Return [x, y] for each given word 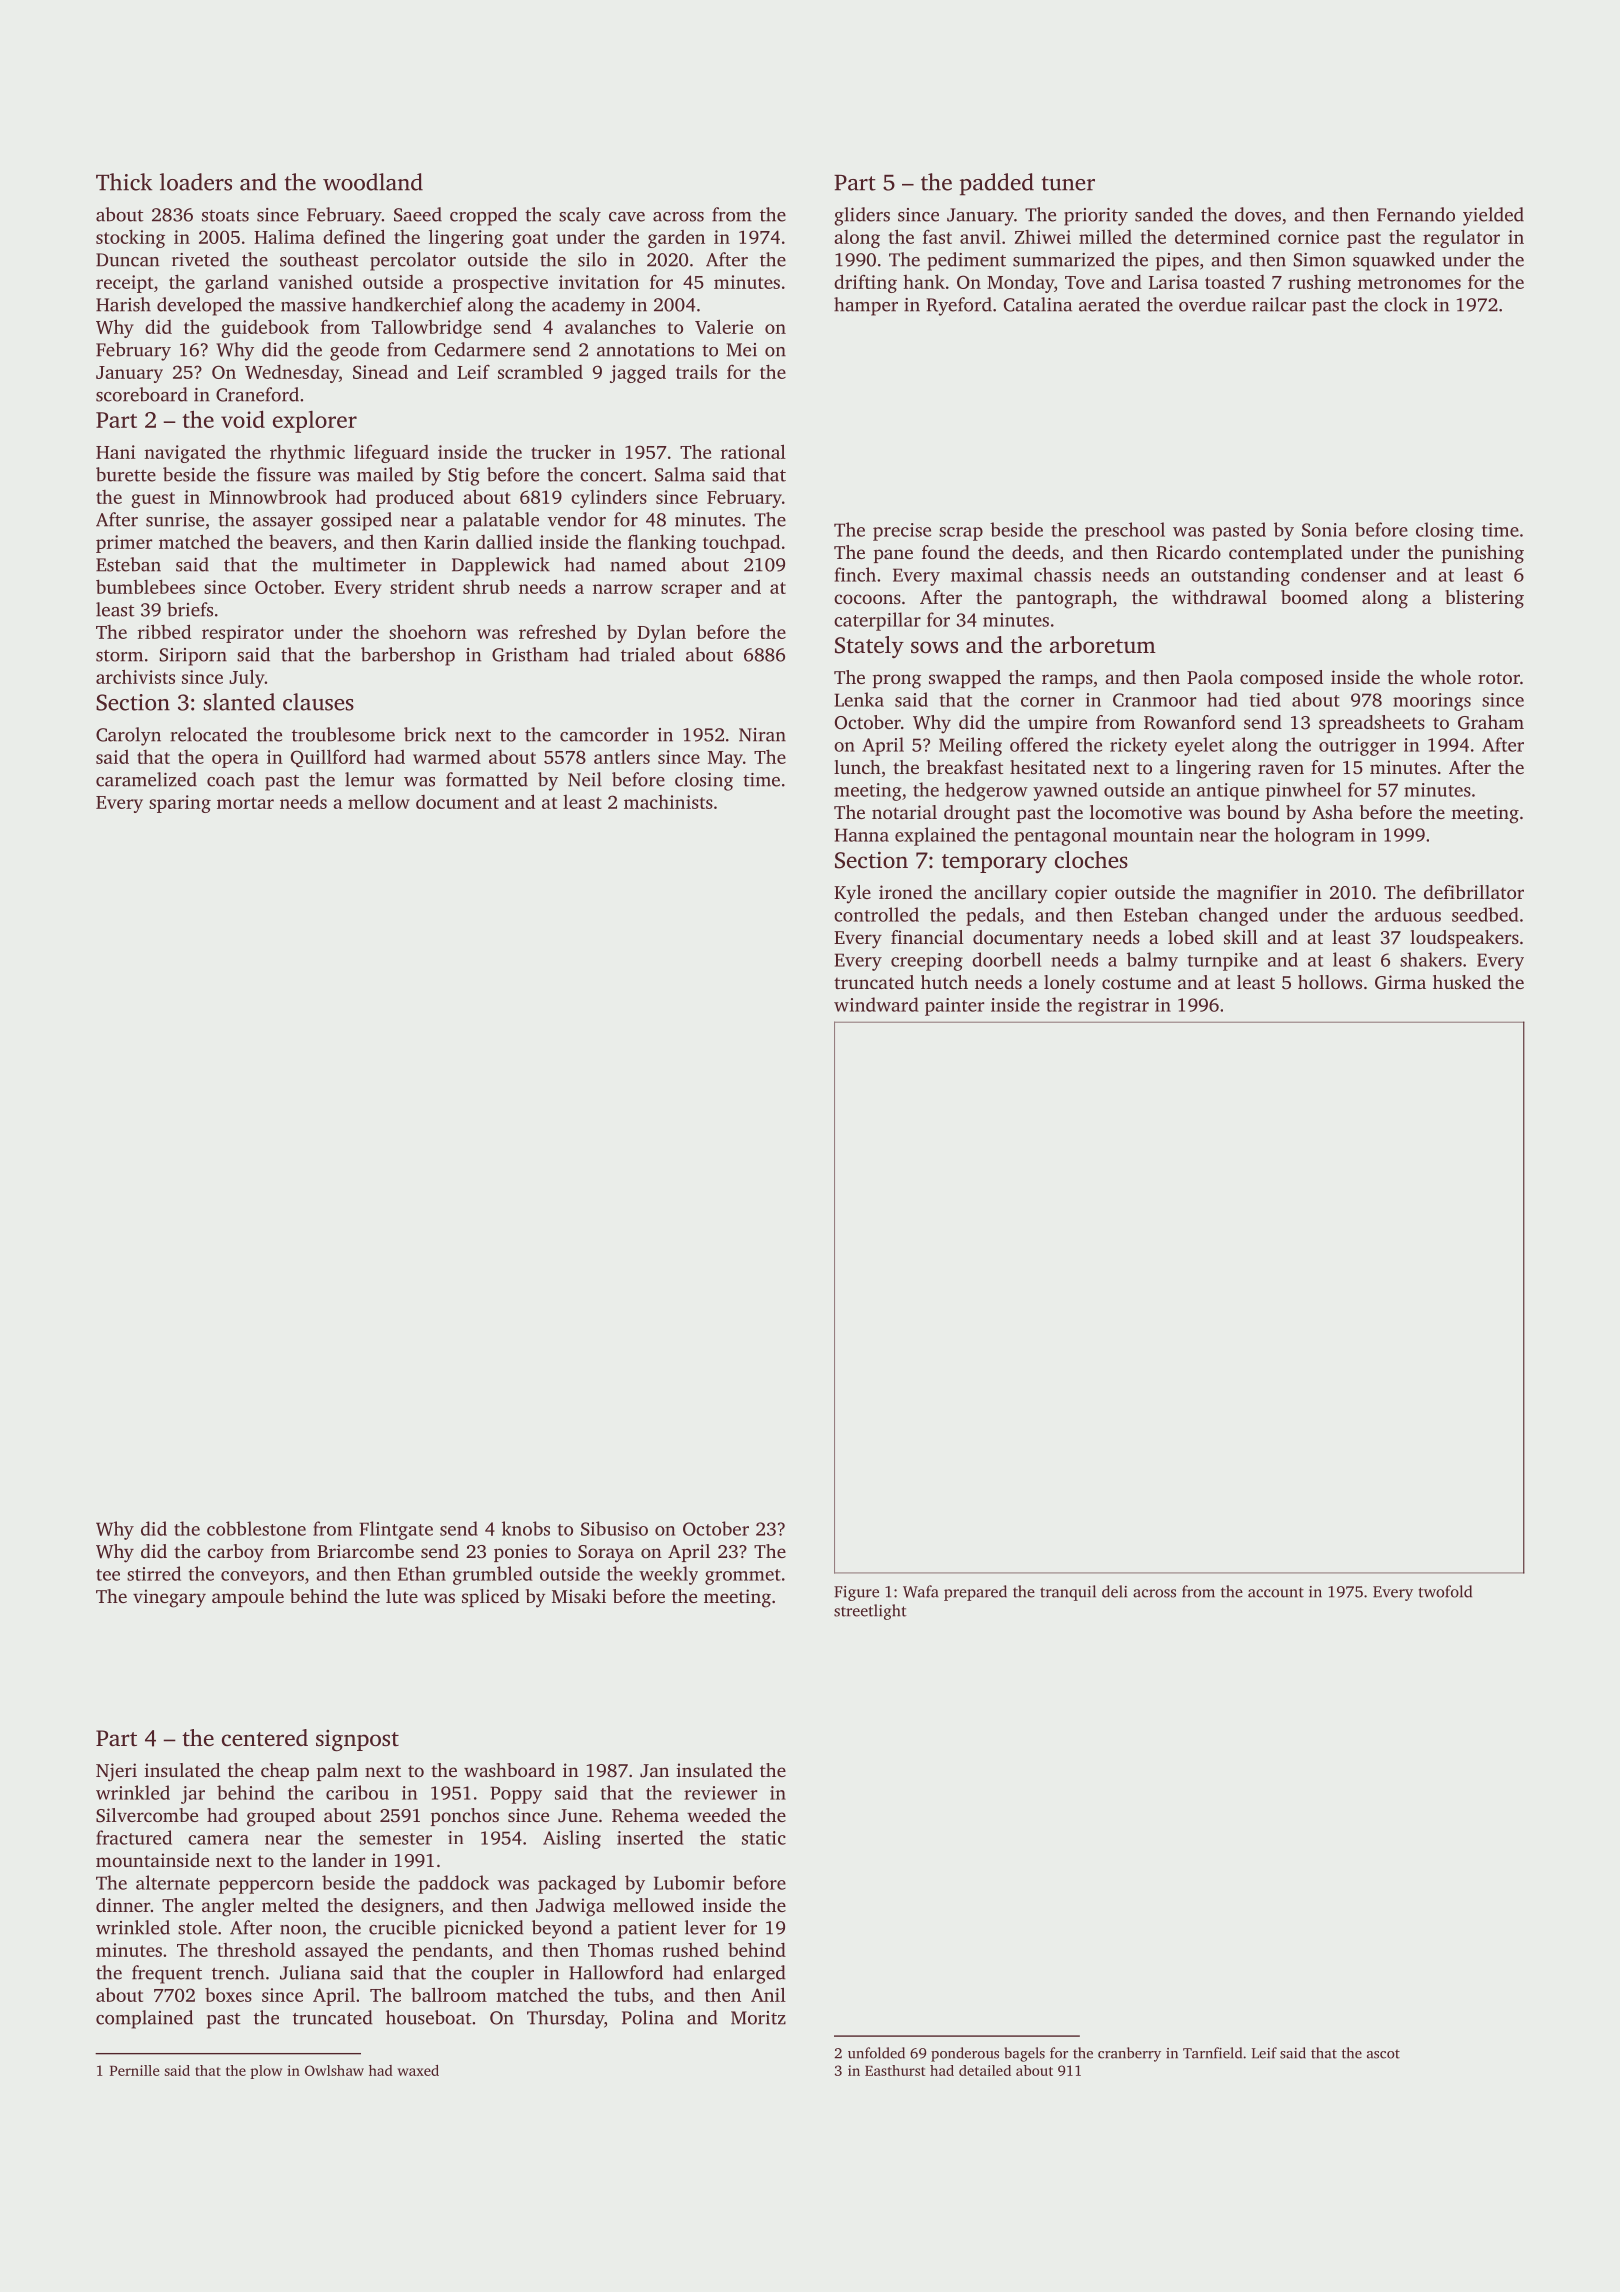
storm [119, 656]
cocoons [867, 599]
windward [876, 1004]
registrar [1113, 1007]
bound [1253, 812]
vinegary [169, 1598]
